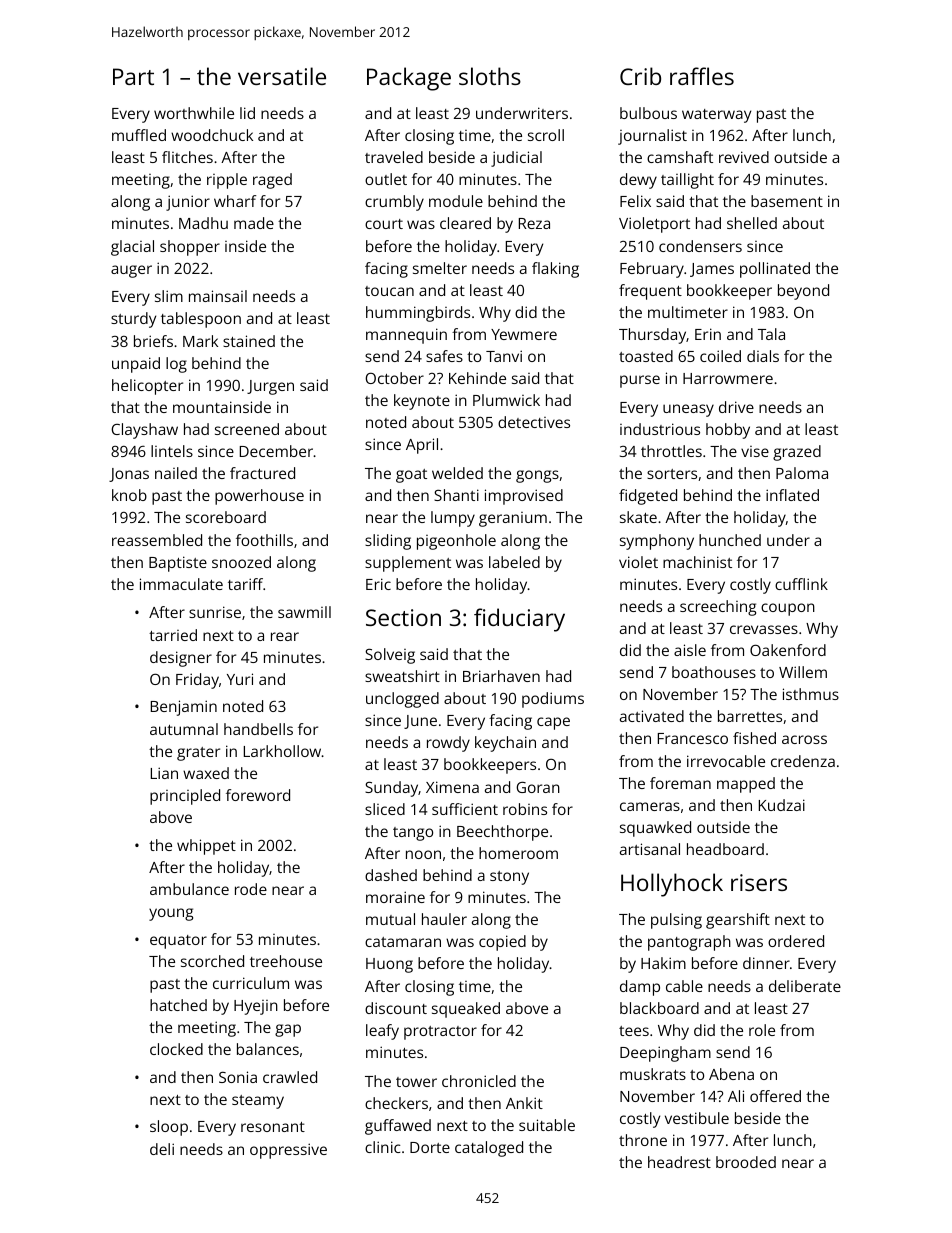 This screenshot has height=1233, width=952. What do you see at coordinates (553, 723) in the screenshot?
I see `cape` at bounding box center [553, 723].
